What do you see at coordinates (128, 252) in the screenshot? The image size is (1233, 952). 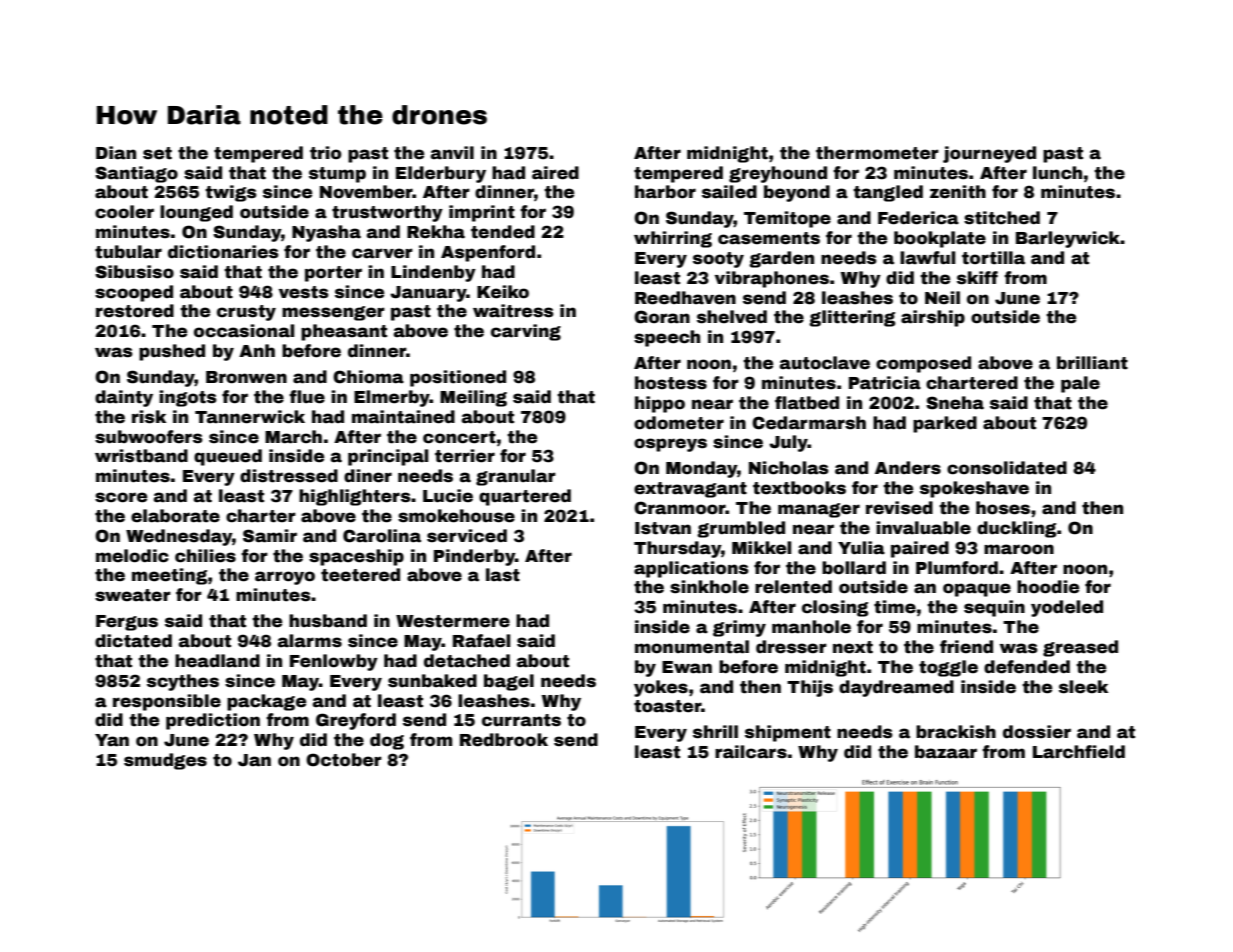 I see `tubular` at bounding box center [128, 252].
